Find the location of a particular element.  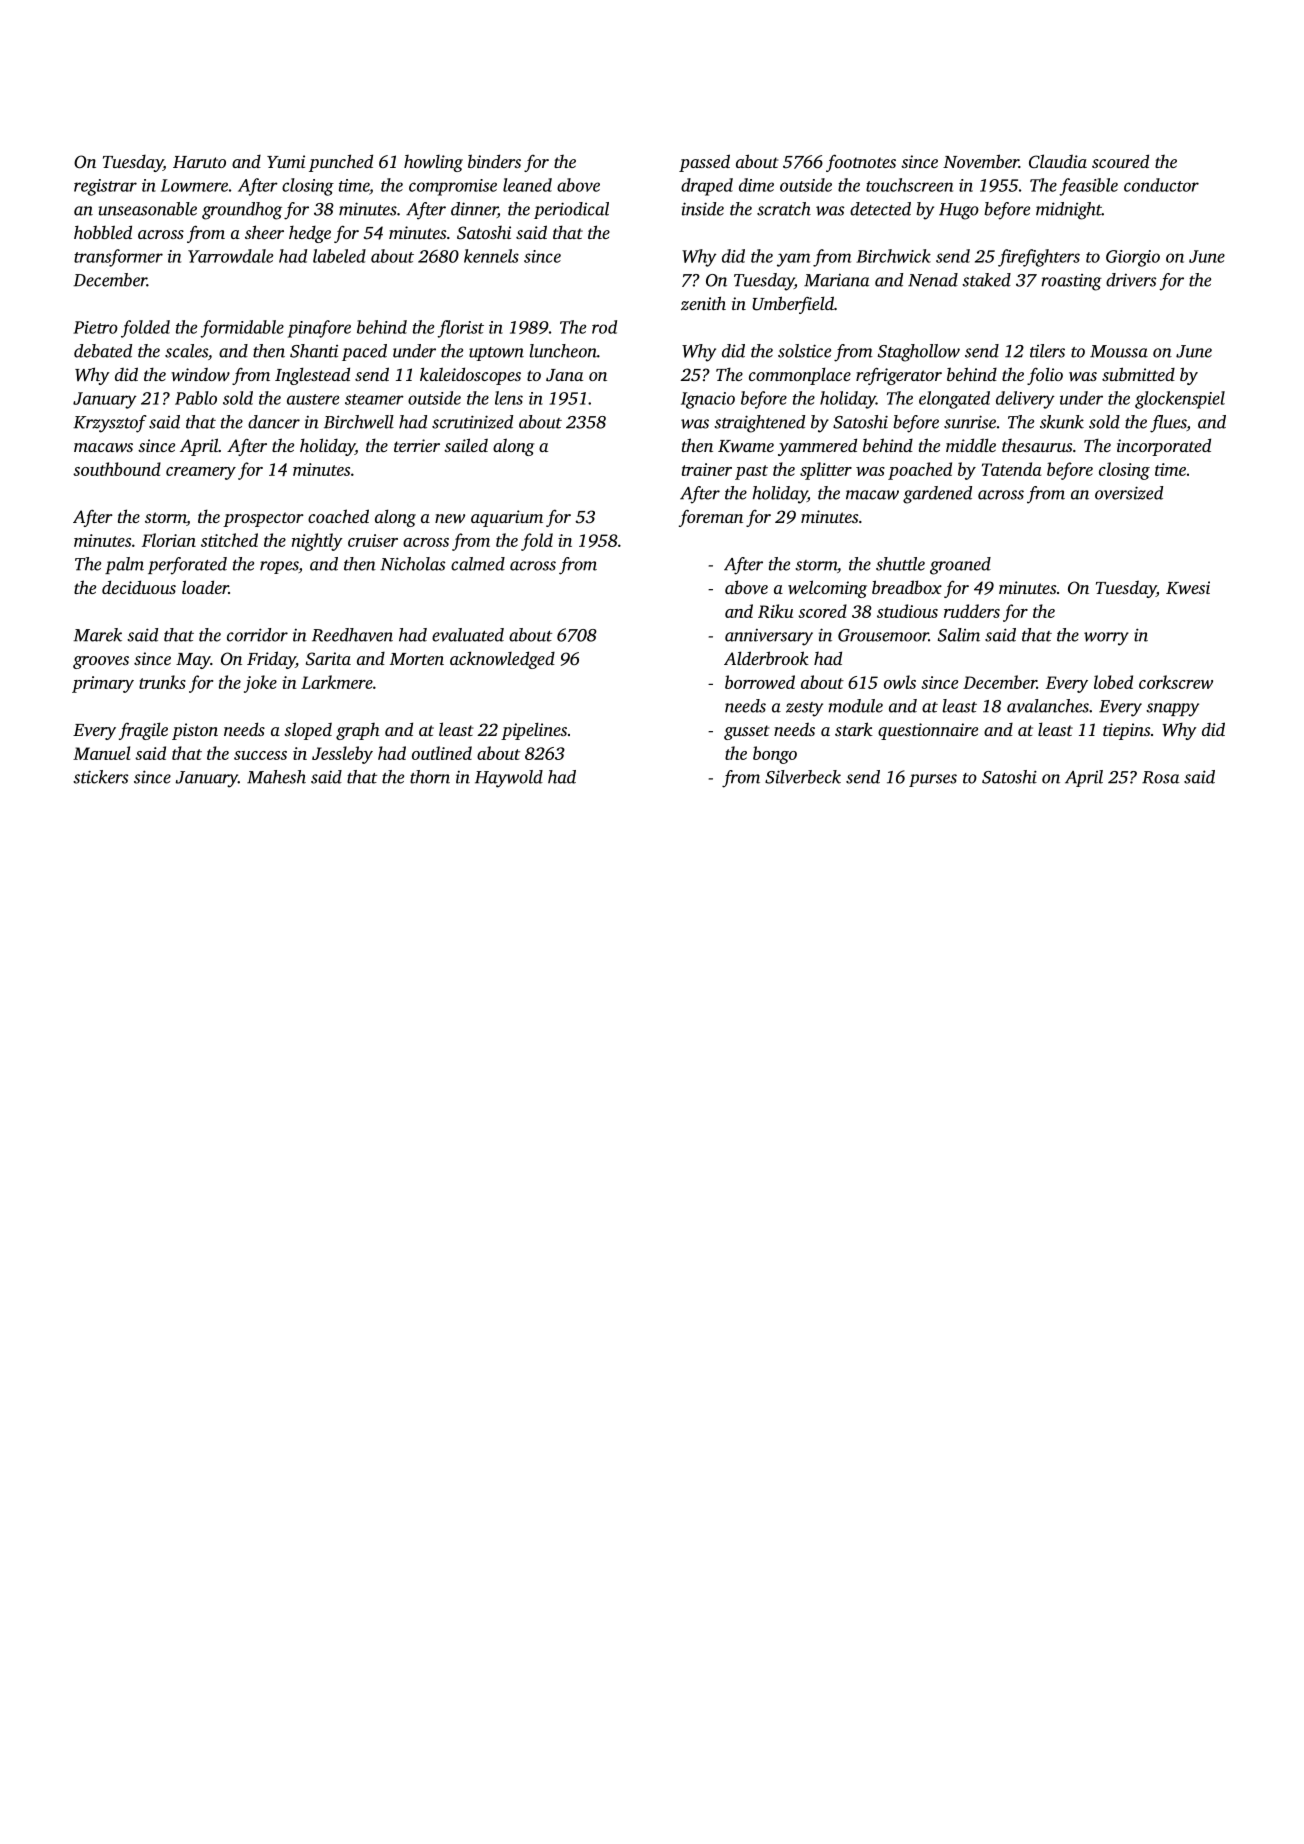

unseasonable is located at coordinates (148, 209).
